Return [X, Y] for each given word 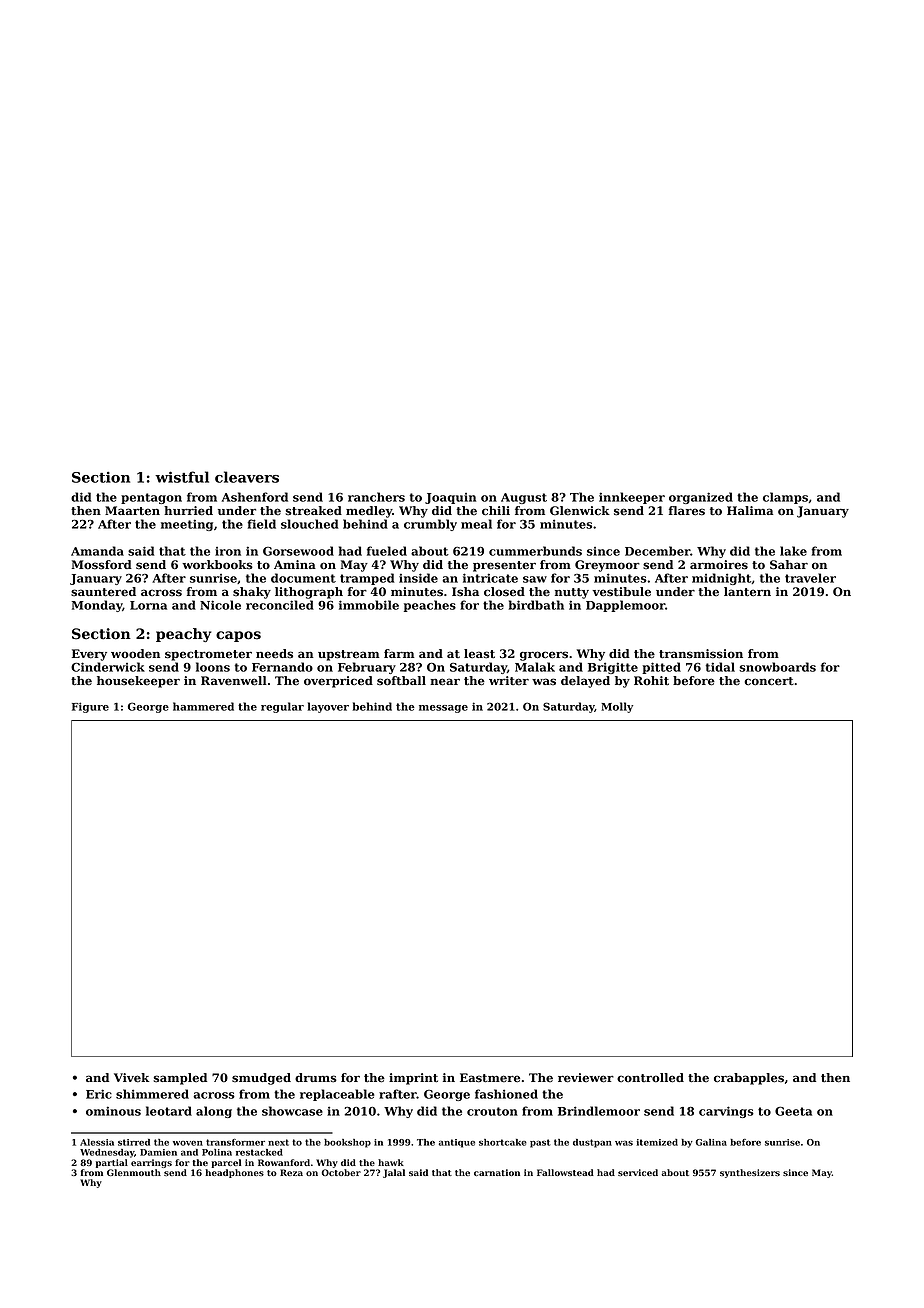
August [524, 498]
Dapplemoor [625, 606]
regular [282, 707]
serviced [638, 1172]
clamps [785, 498]
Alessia [97, 1142]
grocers [544, 656]
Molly [617, 707]
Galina [711, 1142]
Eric [99, 1094]
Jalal [394, 1173]
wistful [182, 477]
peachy [183, 635]
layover [328, 707]
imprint [413, 1079]
